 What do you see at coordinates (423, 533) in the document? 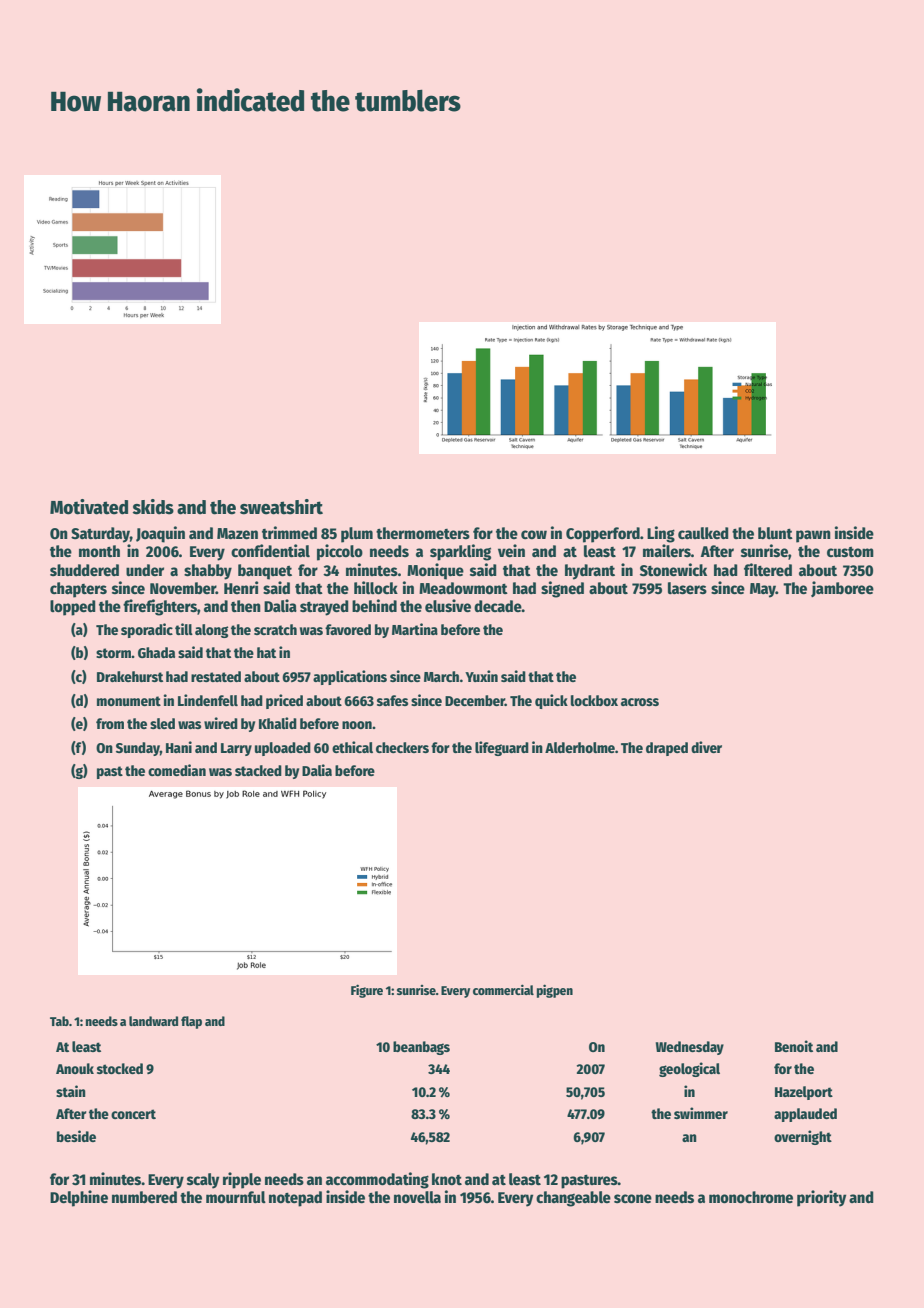
I see `thermometers` at bounding box center [423, 533].
